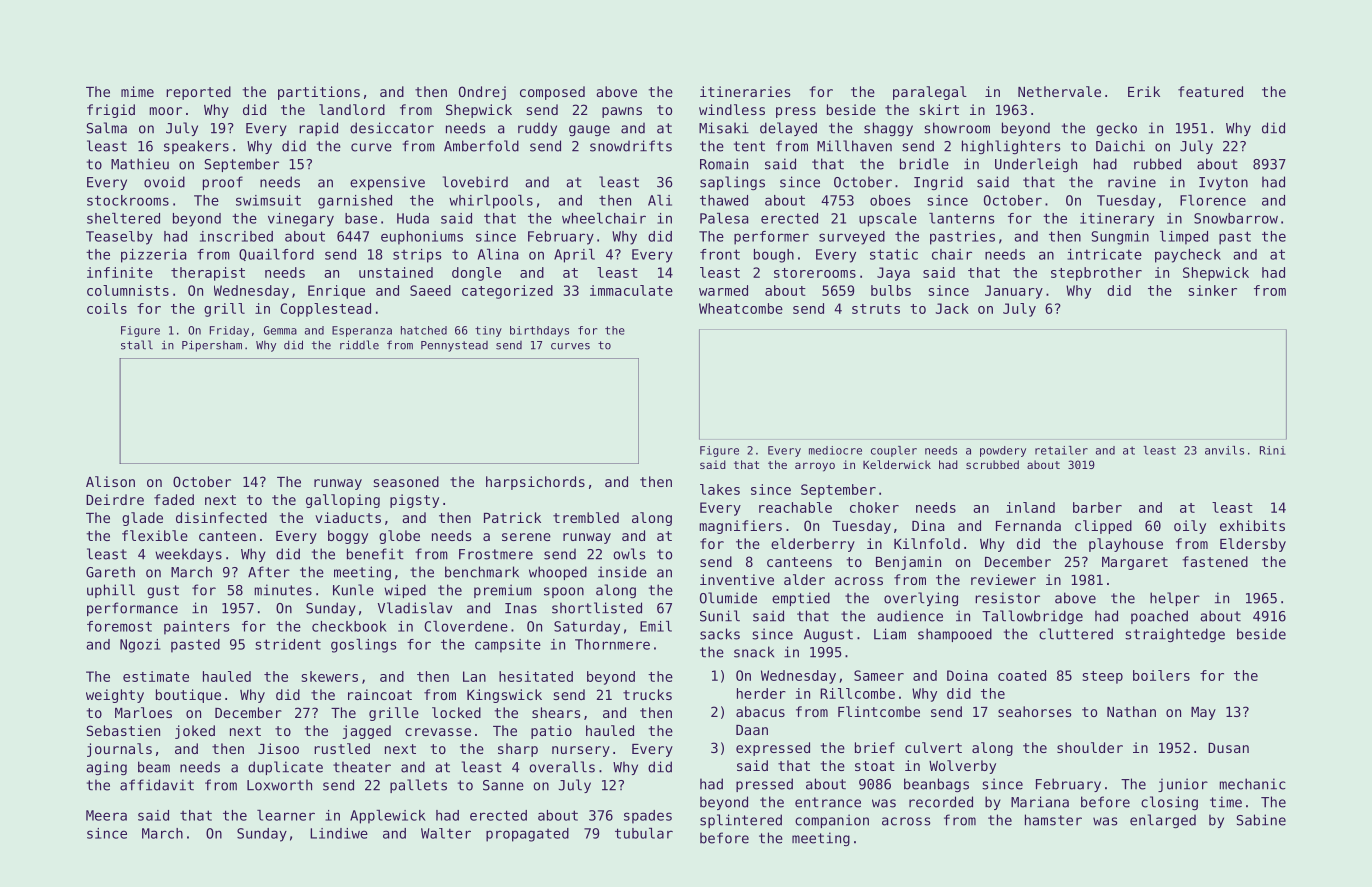 This document has height=887, width=1372. Describe the element at coordinates (1053, 820) in the document. I see `hamster` at that location.
